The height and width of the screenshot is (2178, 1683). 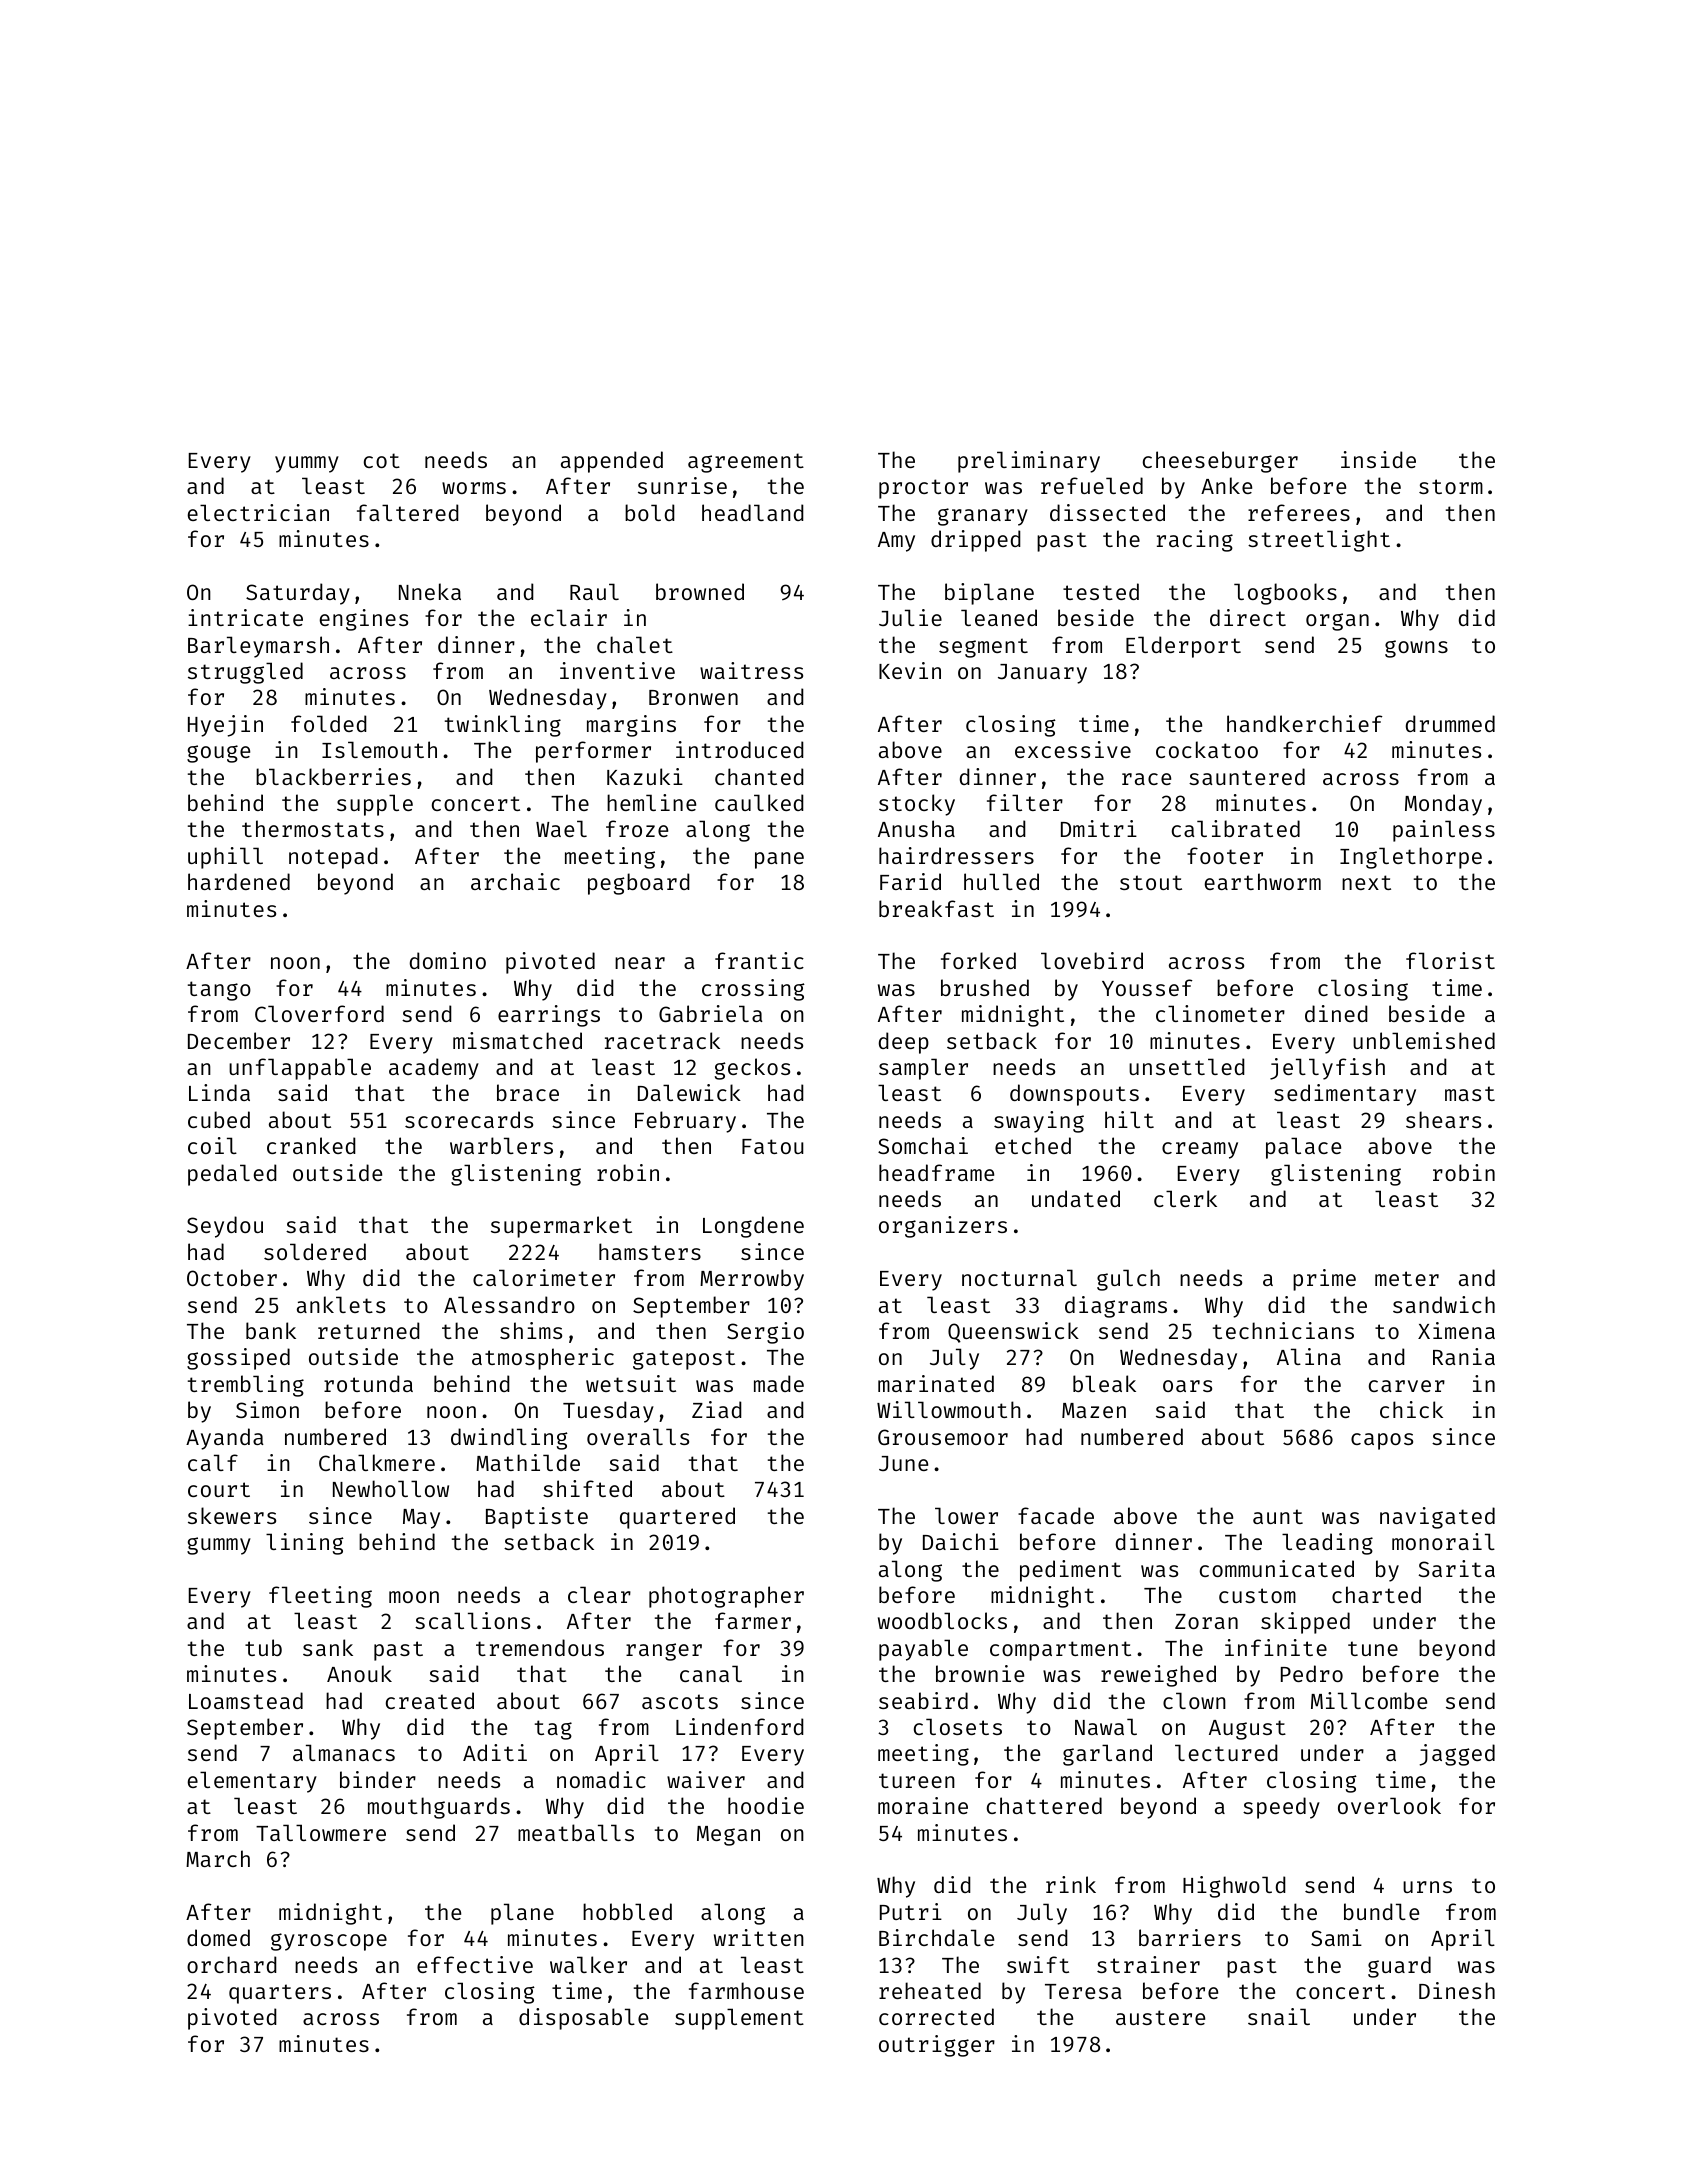 I want to click on domino, so click(x=448, y=960).
